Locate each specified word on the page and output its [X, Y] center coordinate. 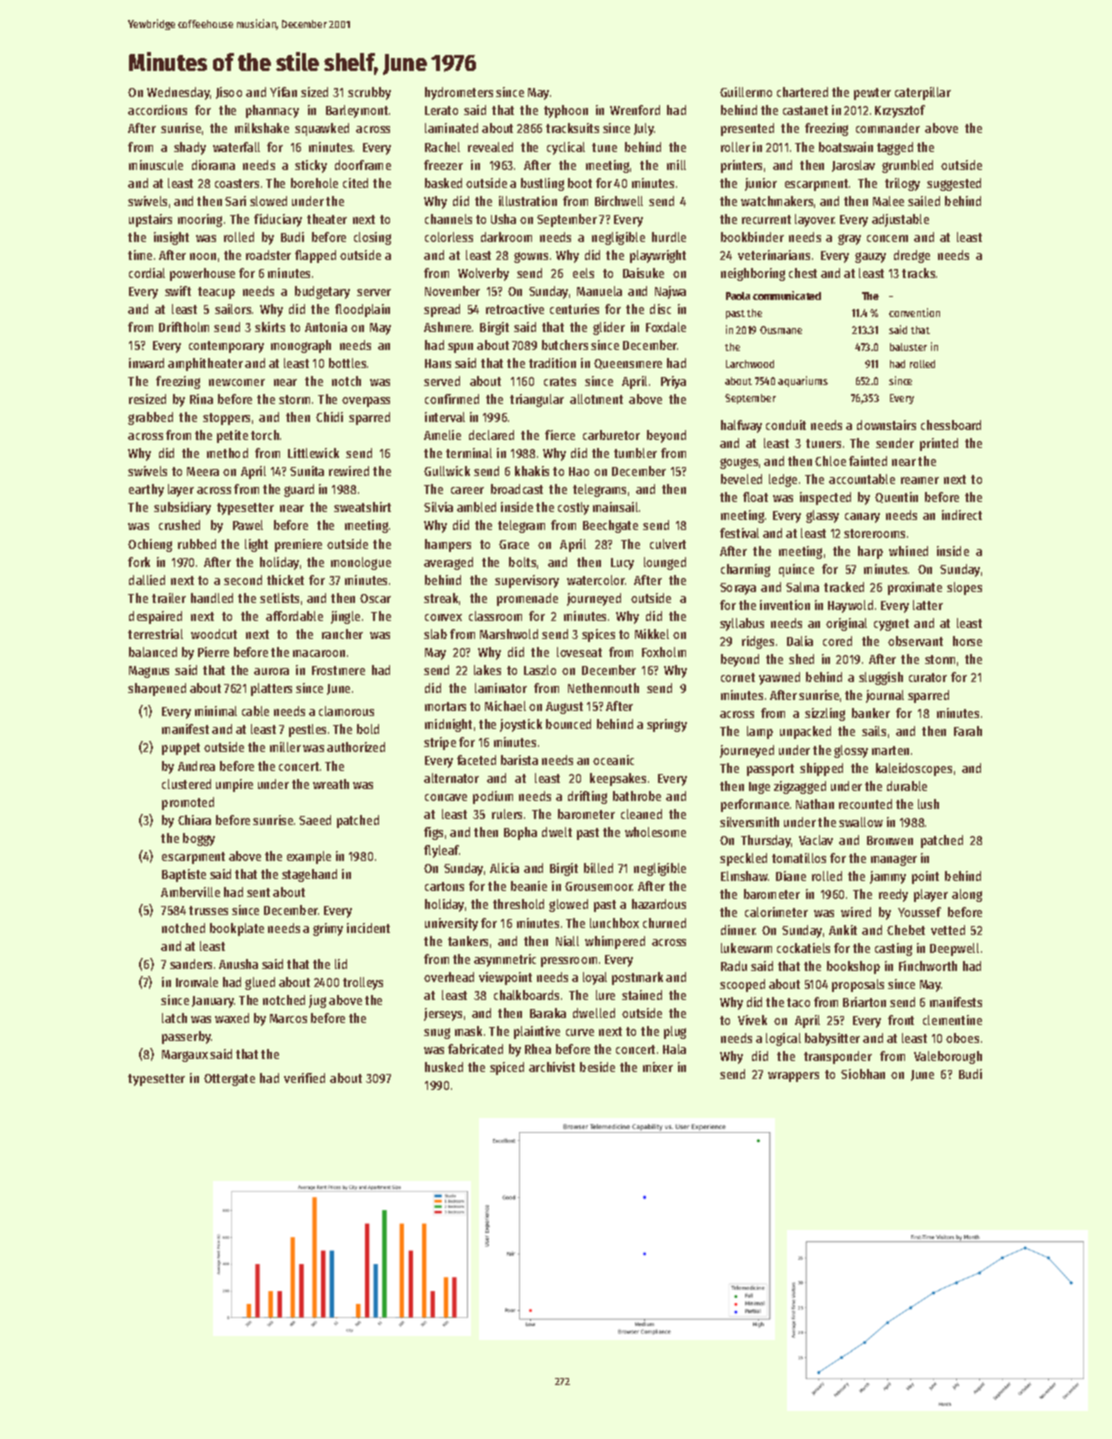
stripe [440, 743]
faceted [476, 760]
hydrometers [459, 93]
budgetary [322, 292]
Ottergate [229, 1080]
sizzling [825, 714]
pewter [872, 94]
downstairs [886, 425]
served [442, 381]
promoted [188, 803]
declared [491, 435]
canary [862, 518]
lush [928, 804]
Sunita [307, 471]
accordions [157, 110]
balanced [153, 652]
